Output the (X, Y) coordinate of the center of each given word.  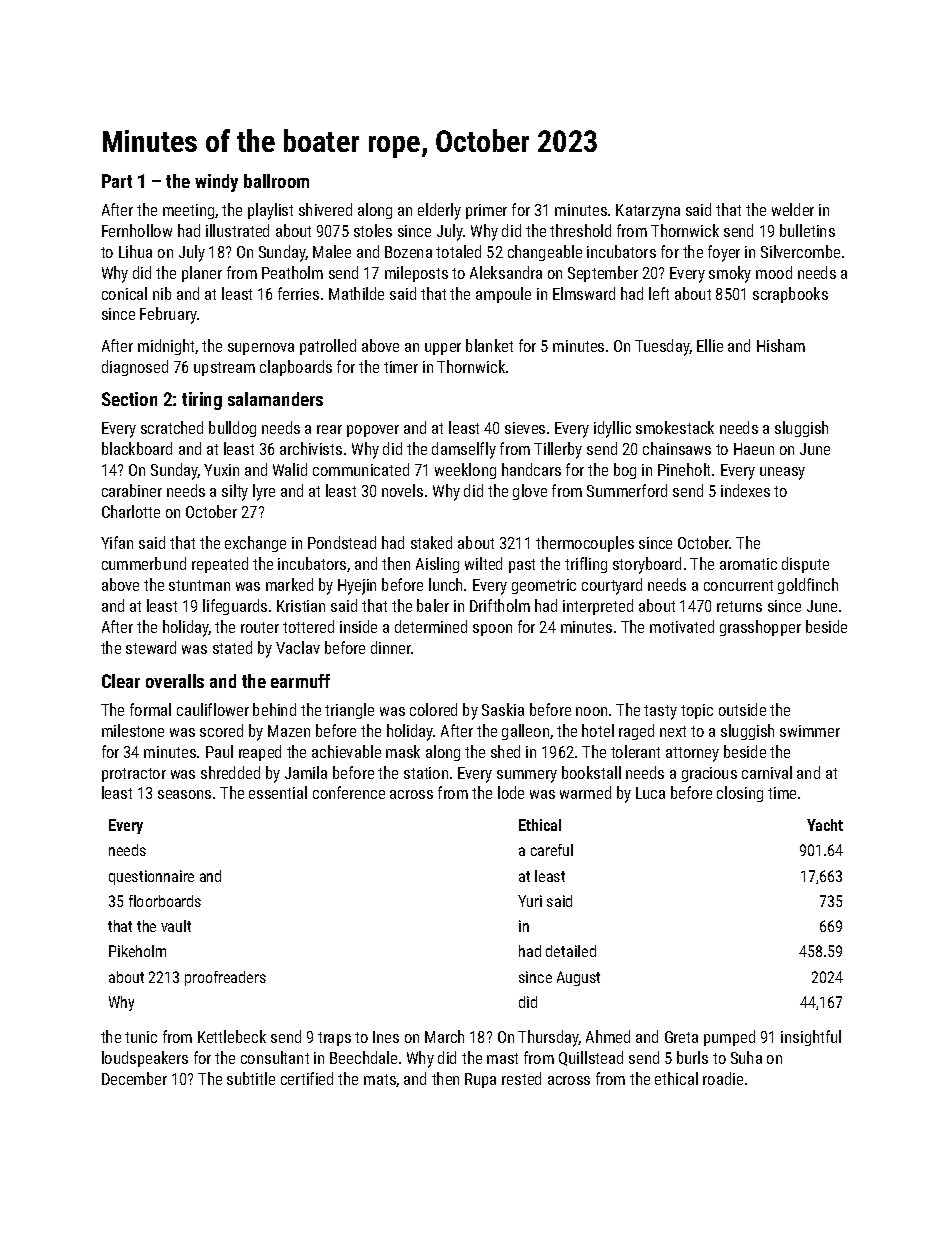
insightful (811, 1038)
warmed (585, 792)
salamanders (275, 399)
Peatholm (292, 272)
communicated (361, 469)
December (134, 1078)
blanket (489, 345)
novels (402, 490)
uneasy (782, 473)
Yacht (825, 825)
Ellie (710, 345)
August (578, 978)
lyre (264, 492)
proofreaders (225, 978)
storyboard (647, 565)
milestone (133, 730)
